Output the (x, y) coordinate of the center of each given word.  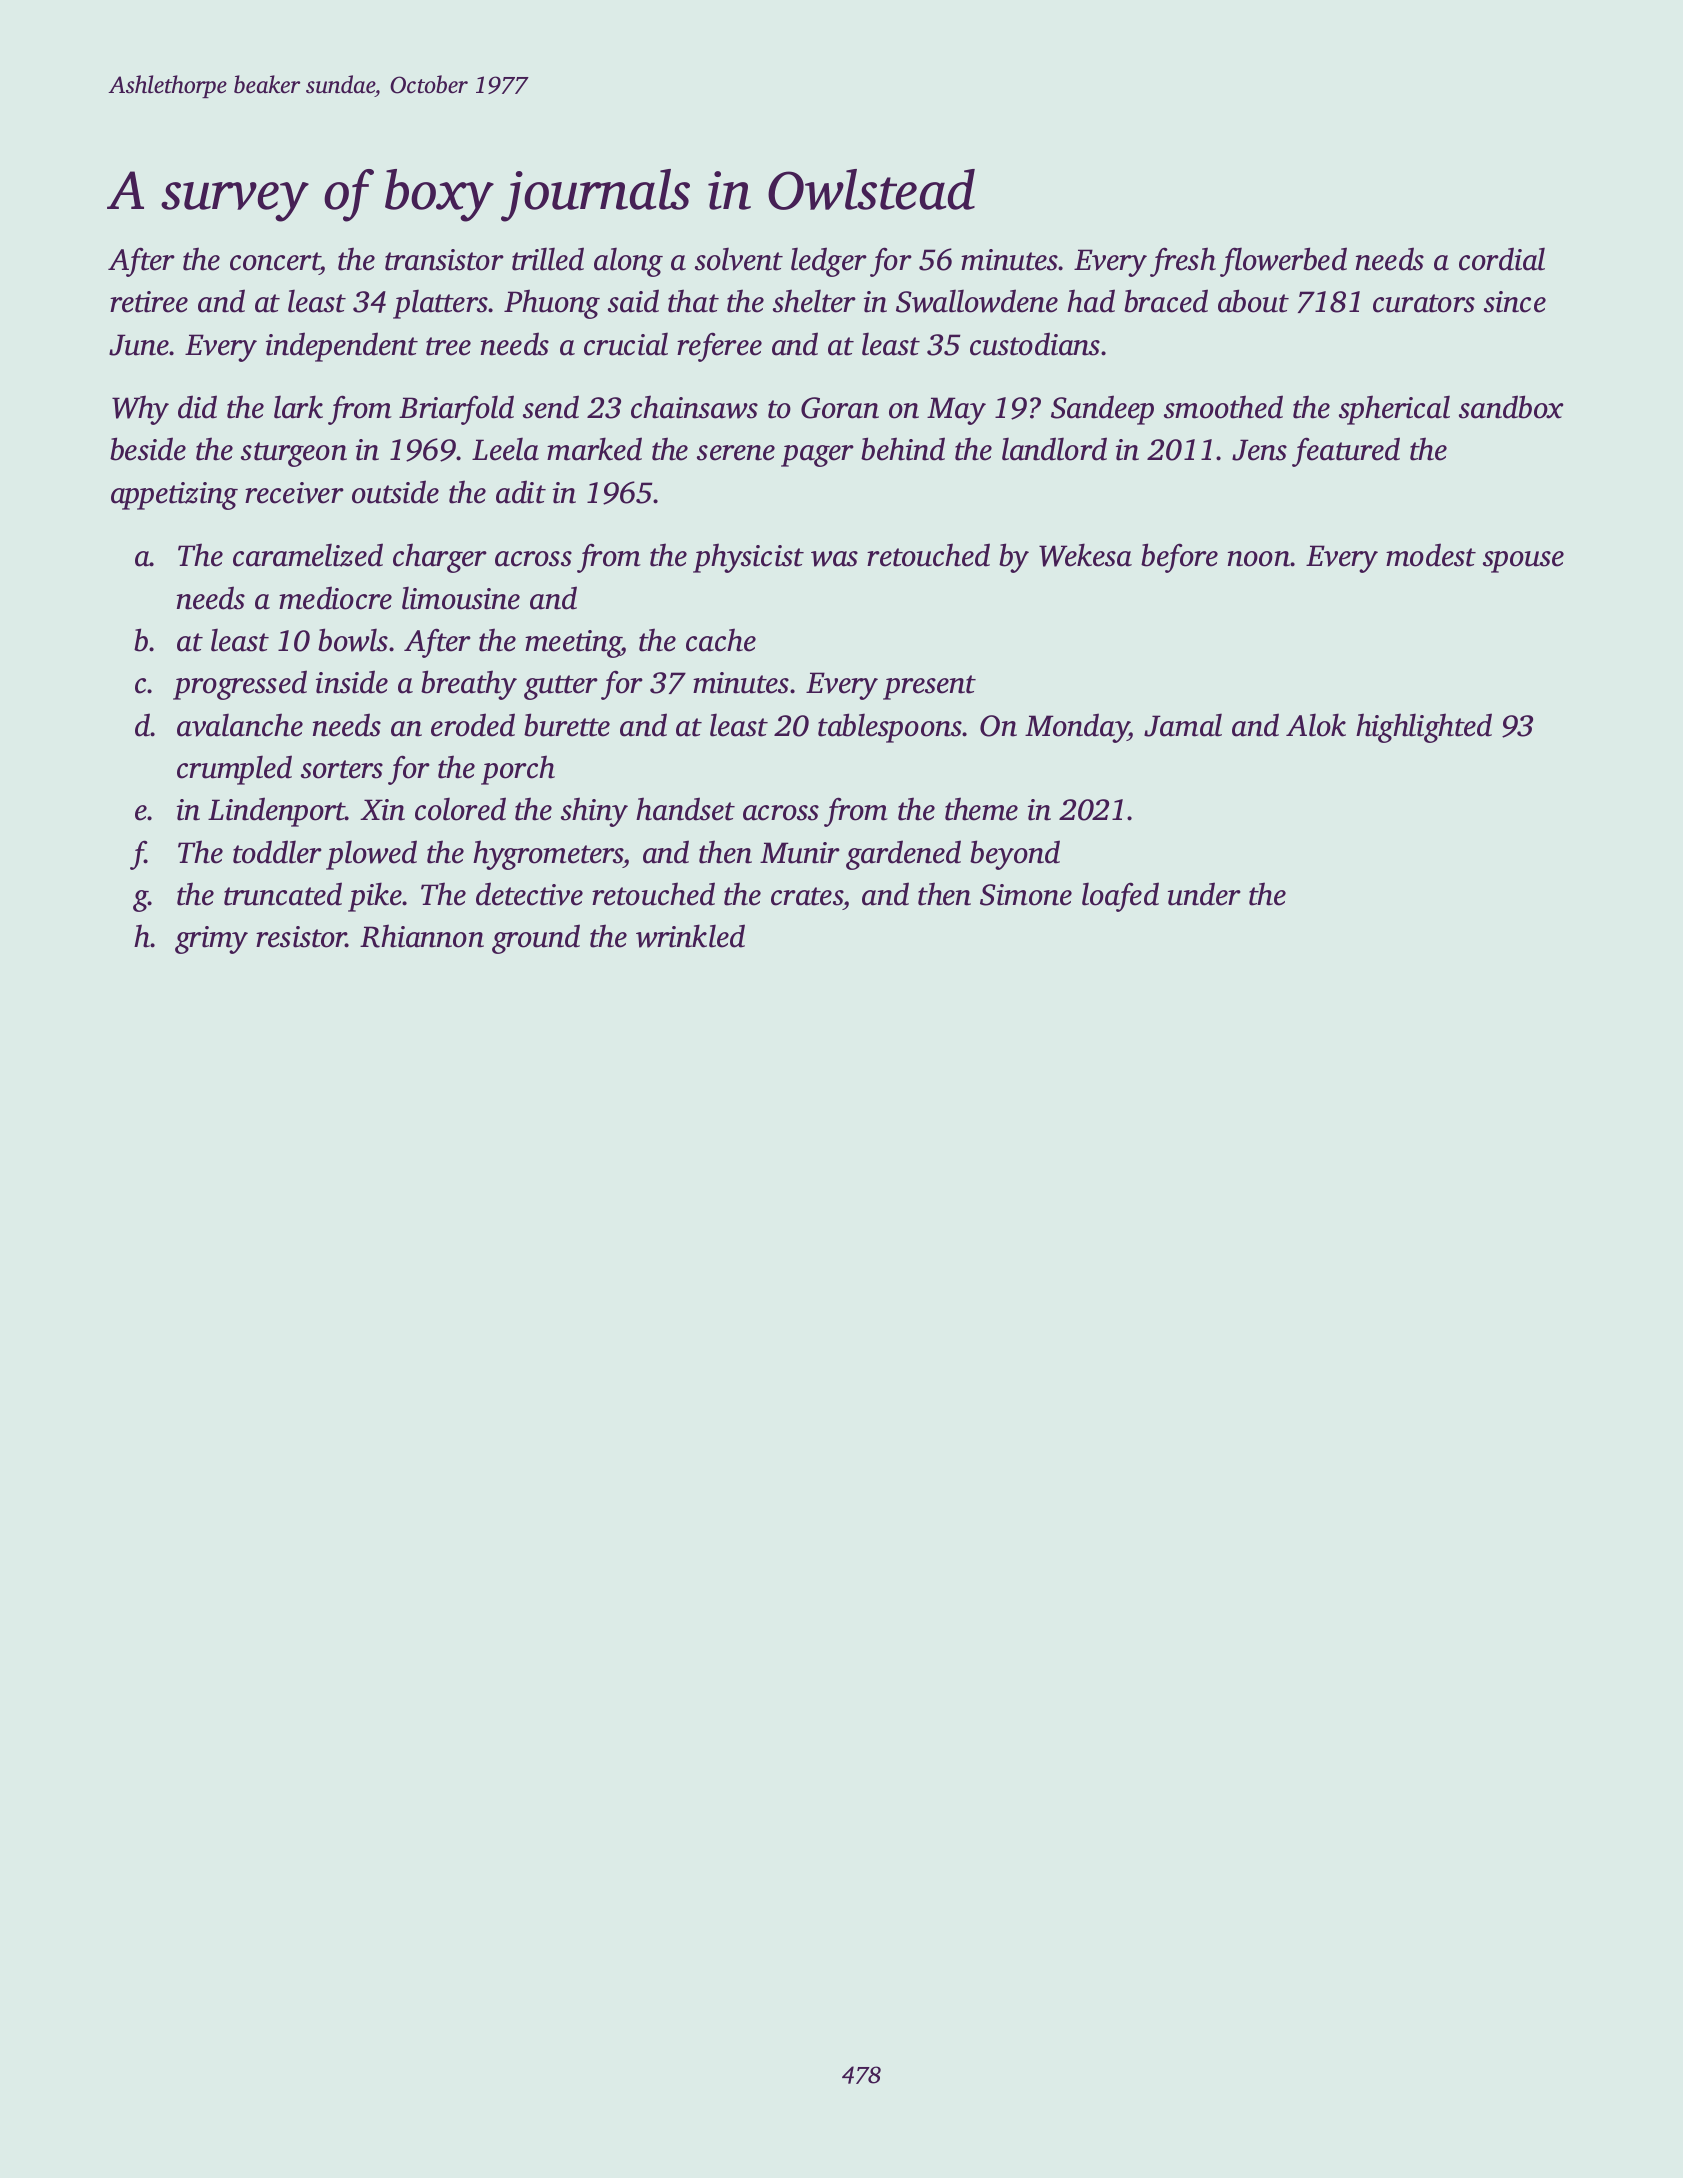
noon (1259, 559)
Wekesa (1085, 555)
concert (275, 261)
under (1204, 894)
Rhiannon (422, 936)
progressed (240, 685)
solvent (739, 259)
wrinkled (690, 936)
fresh (1183, 262)
